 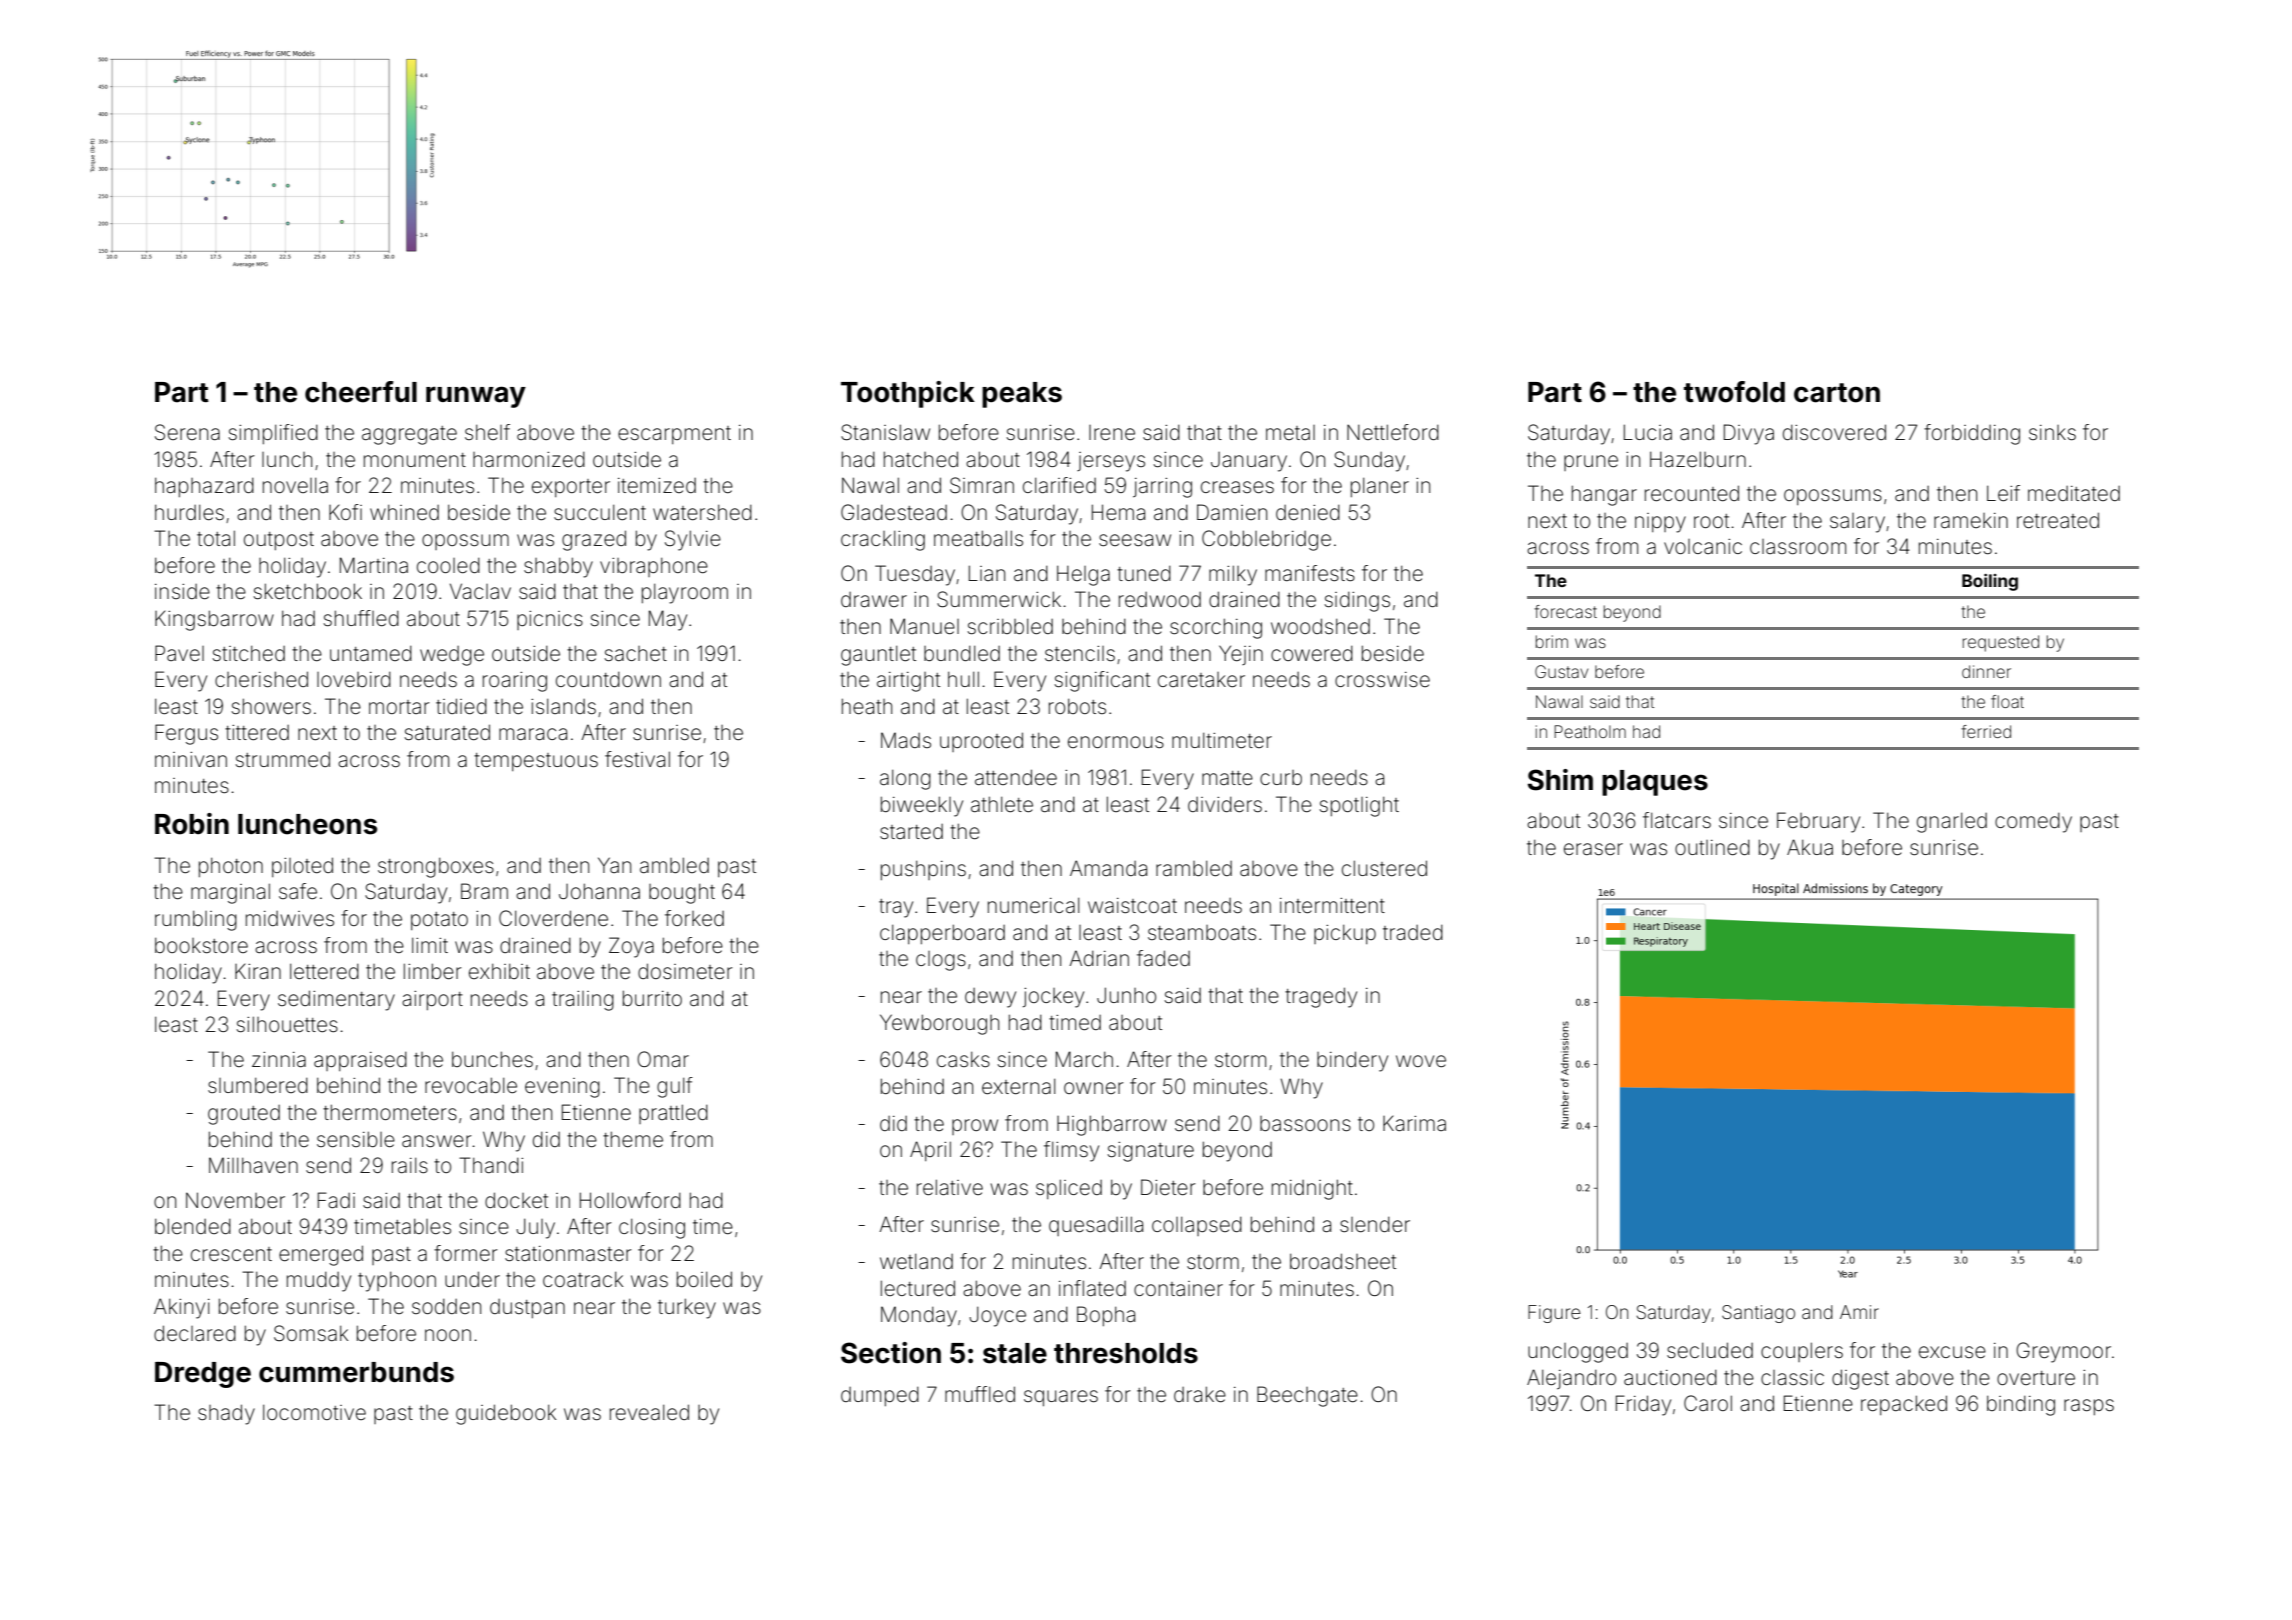 What do you see at coordinates (942, 934) in the screenshot?
I see `clapperboard` at bounding box center [942, 934].
